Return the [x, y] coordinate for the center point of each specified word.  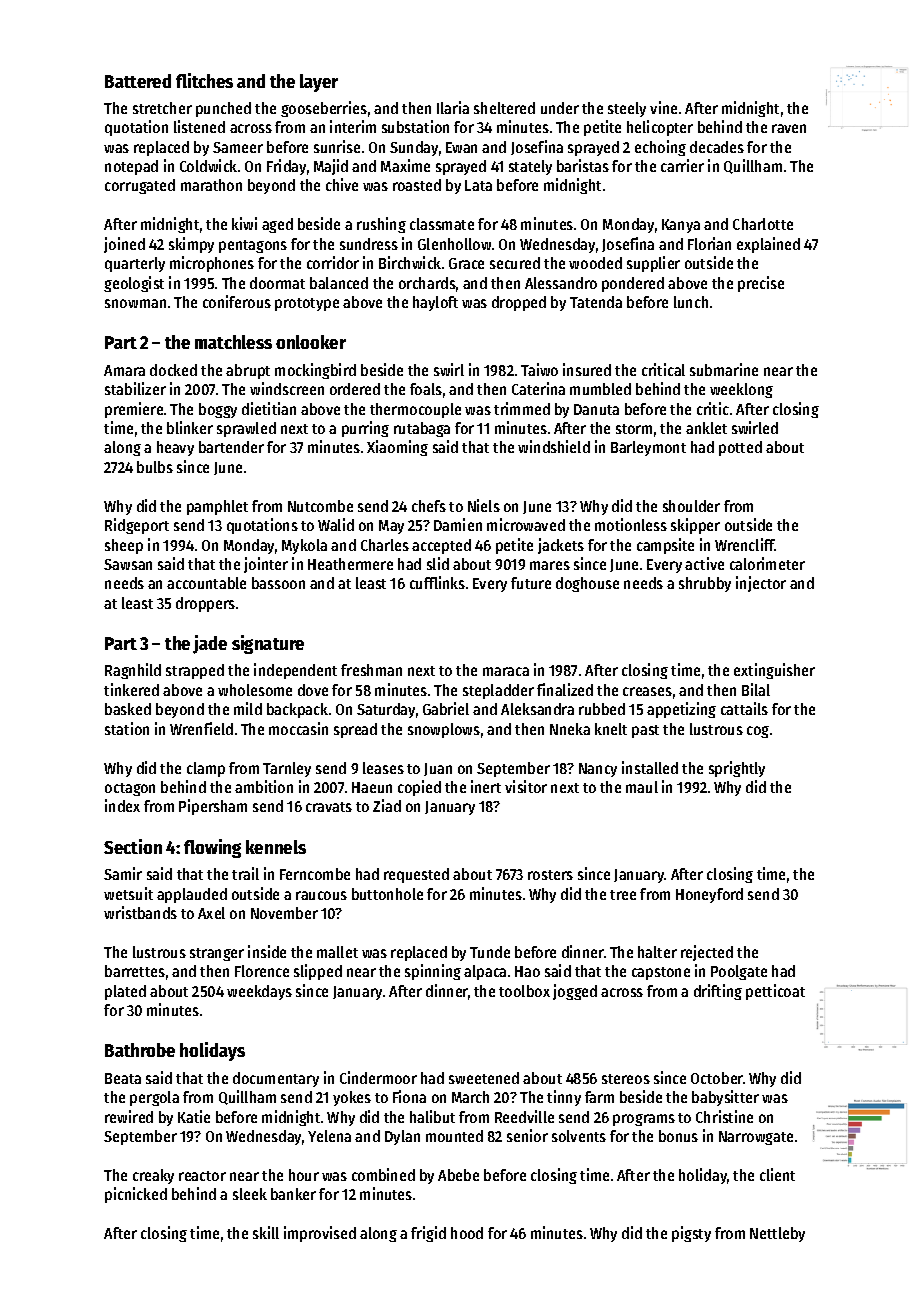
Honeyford [709, 895]
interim [353, 126]
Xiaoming [397, 448]
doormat [277, 283]
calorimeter [767, 563]
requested [416, 875]
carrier [682, 165]
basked [128, 709]
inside [267, 951]
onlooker [311, 342]
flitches [204, 80]
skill [266, 1232]
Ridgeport [137, 526]
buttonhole [387, 894]
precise [761, 284]
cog [758, 732]
